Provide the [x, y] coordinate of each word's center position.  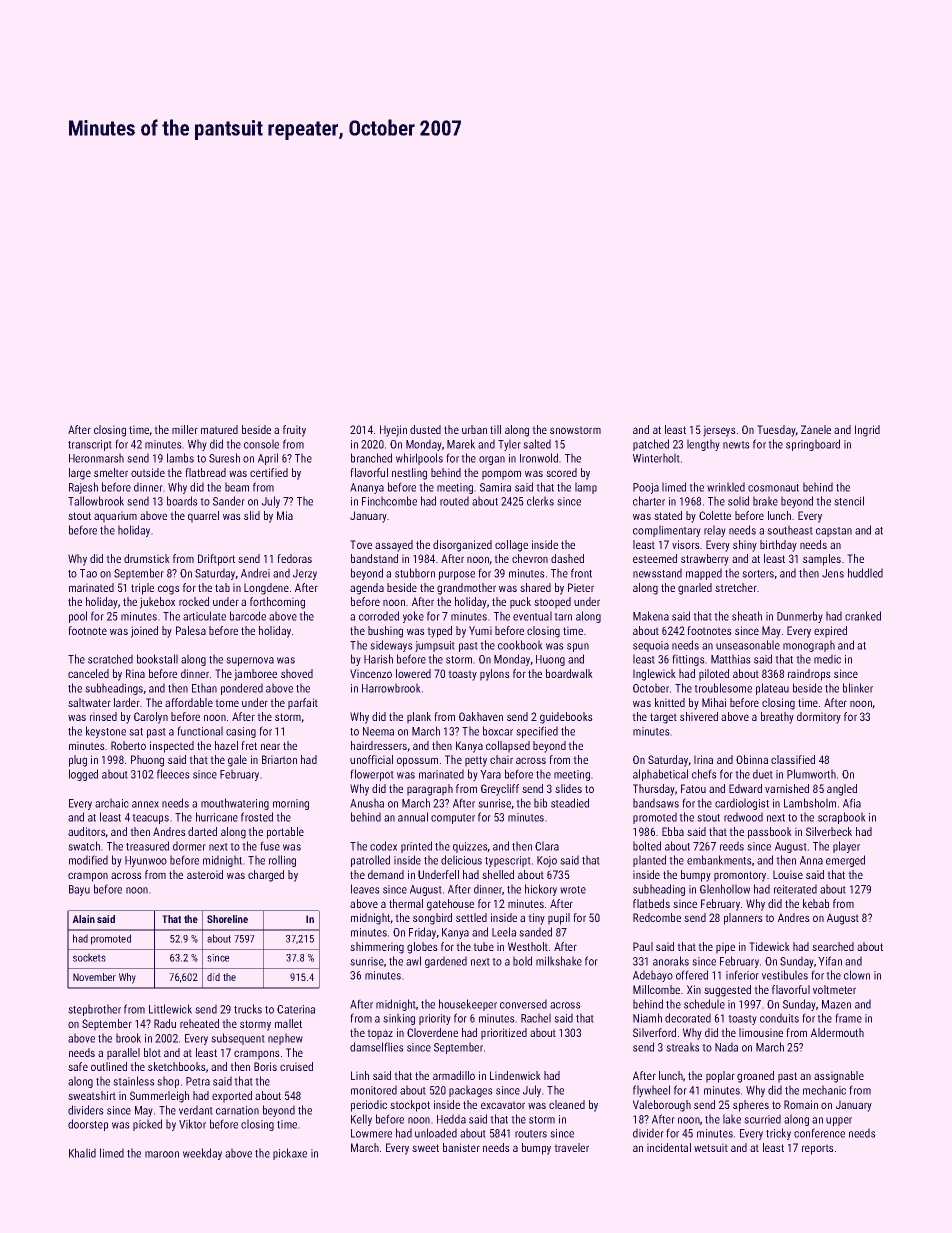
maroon [162, 1154]
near [270, 746]
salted [537, 444]
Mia [285, 515]
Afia [852, 803]
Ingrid [867, 431]
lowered [413, 673]
